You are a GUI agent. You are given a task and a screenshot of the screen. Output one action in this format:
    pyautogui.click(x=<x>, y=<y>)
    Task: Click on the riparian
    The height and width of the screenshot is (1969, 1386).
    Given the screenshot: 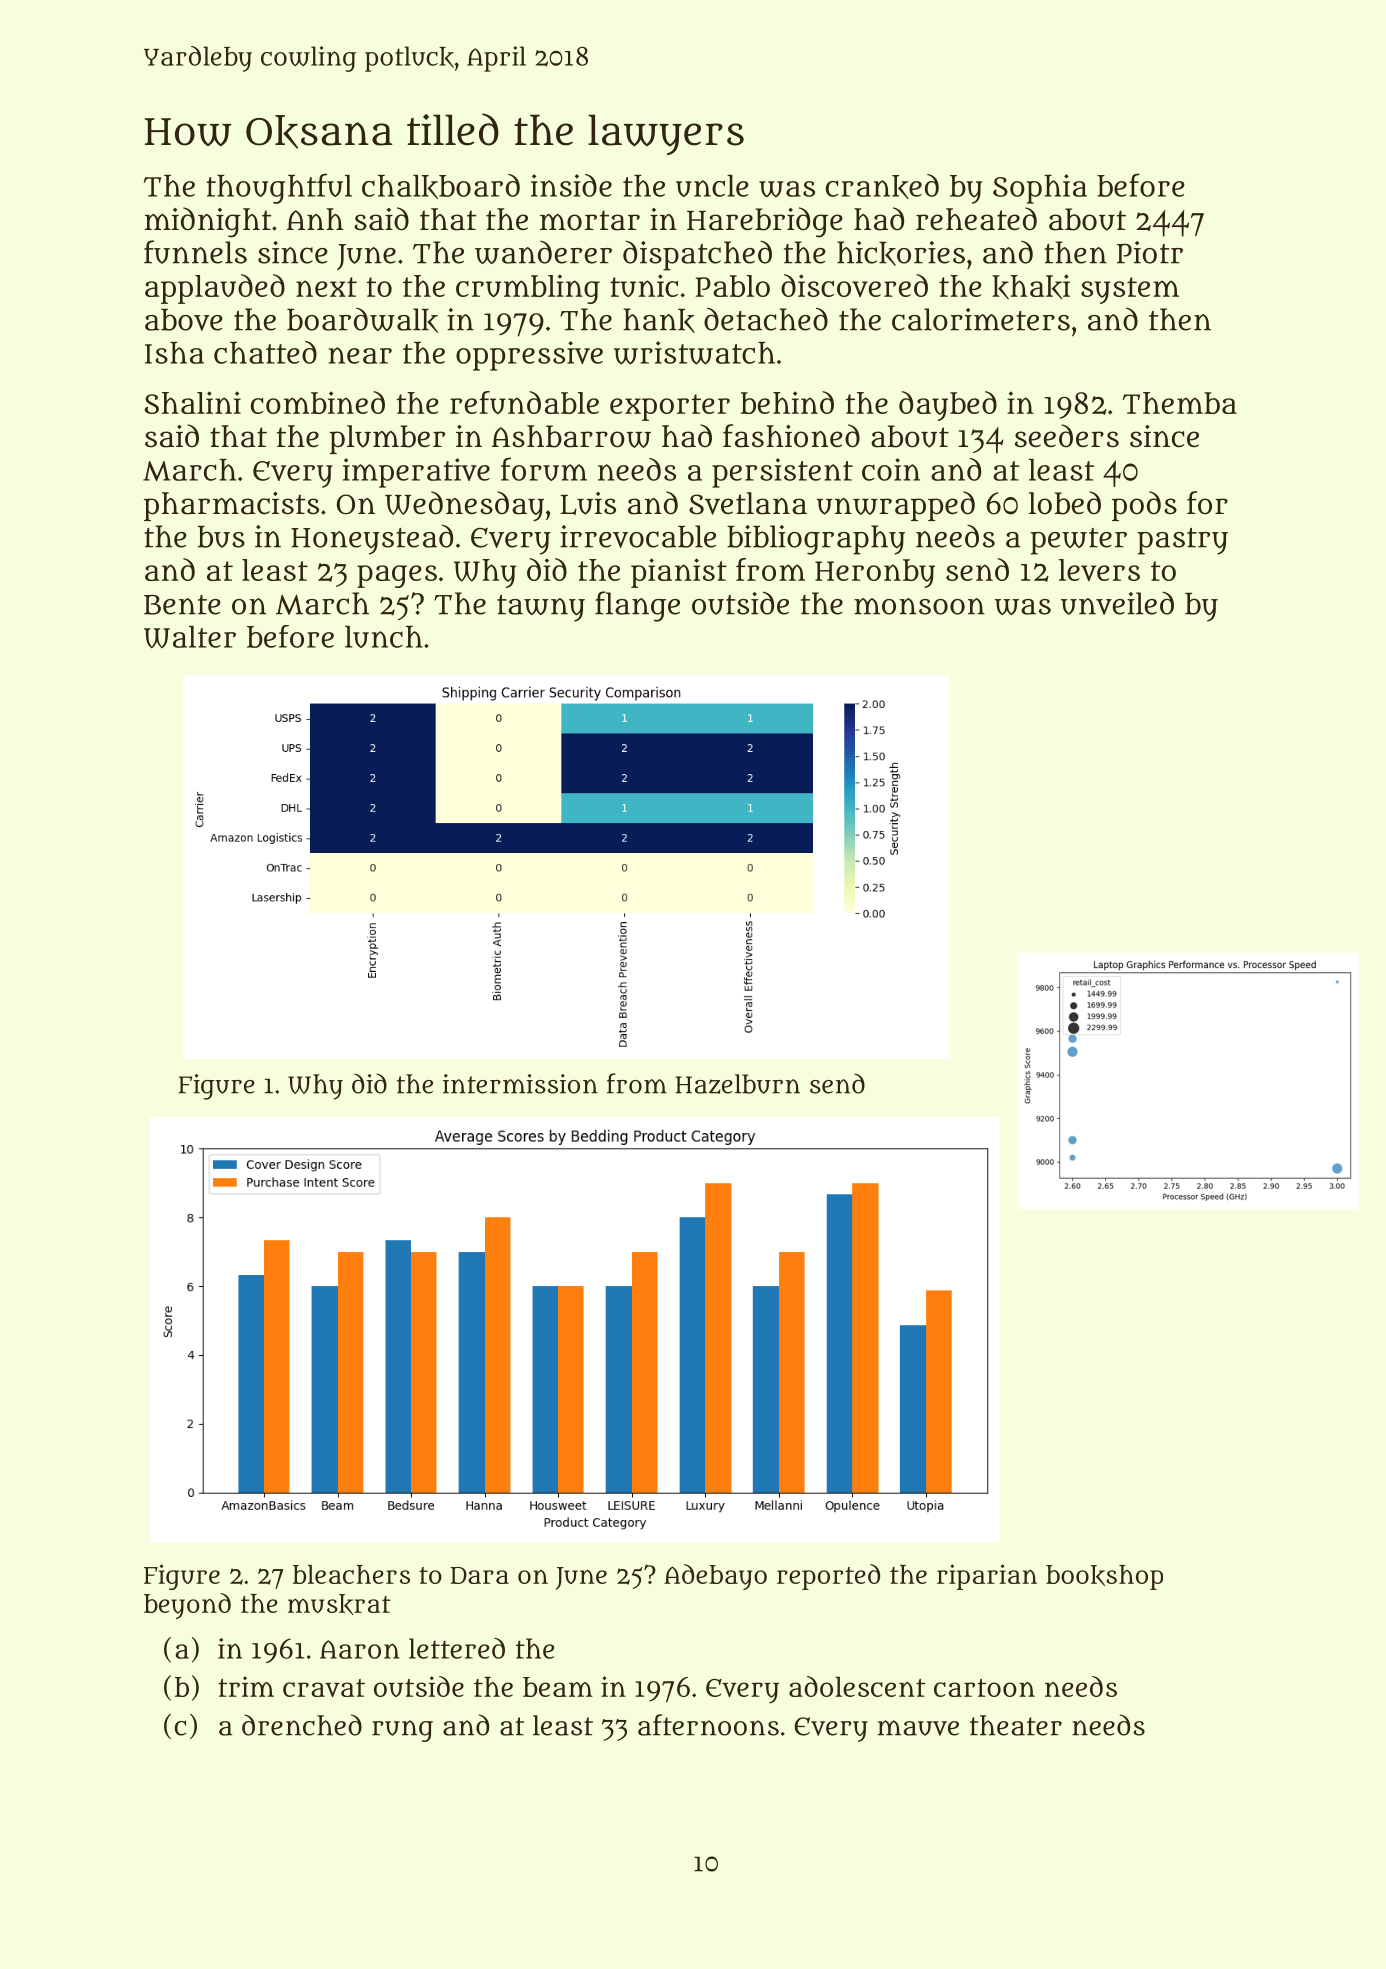 What is the action you would take?
    pyautogui.click(x=987, y=1577)
